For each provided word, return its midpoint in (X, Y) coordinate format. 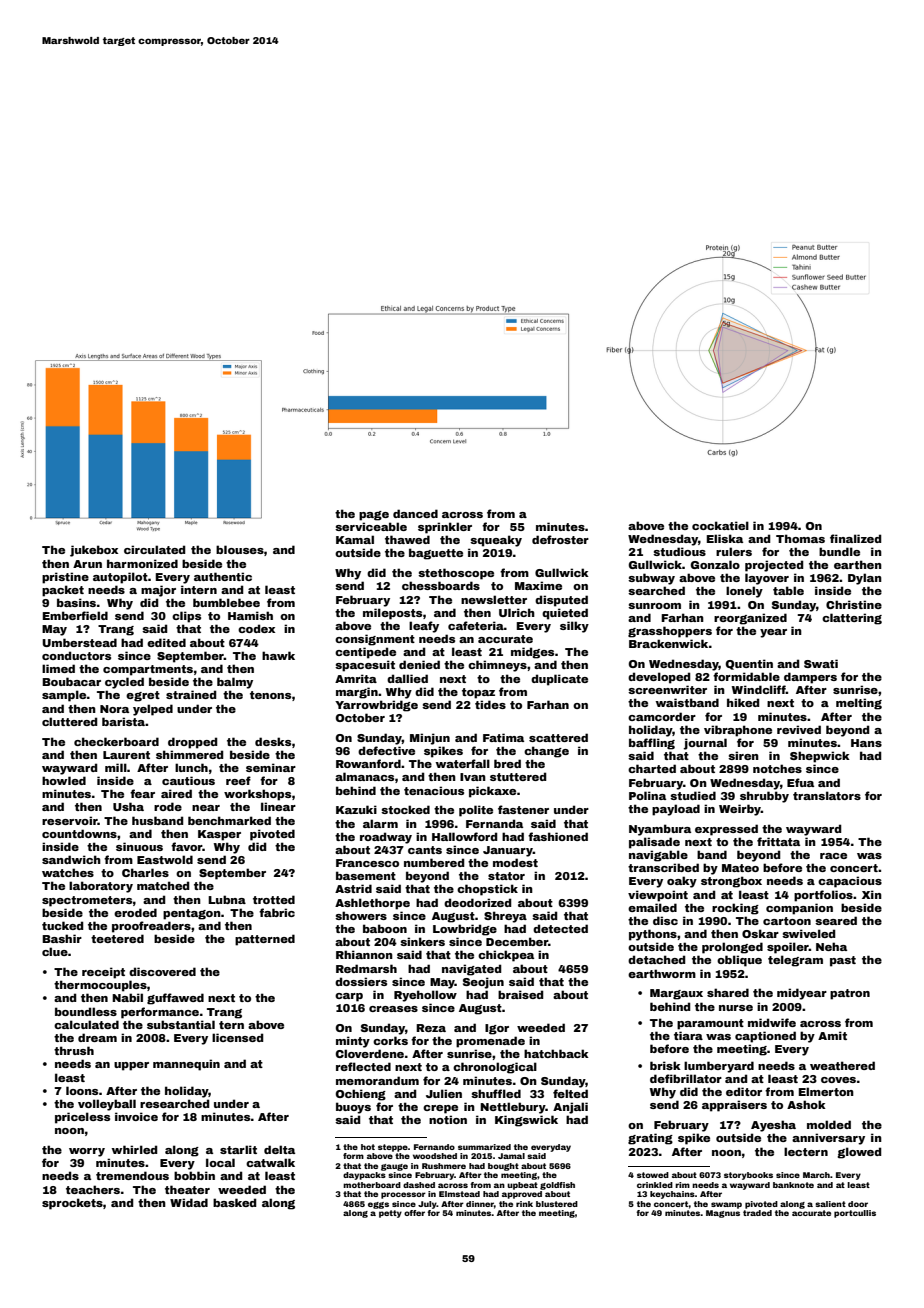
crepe (440, 1109)
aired (176, 793)
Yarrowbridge (376, 706)
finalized (855, 538)
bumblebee (226, 602)
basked (234, 1202)
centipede (365, 653)
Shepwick (820, 757)
